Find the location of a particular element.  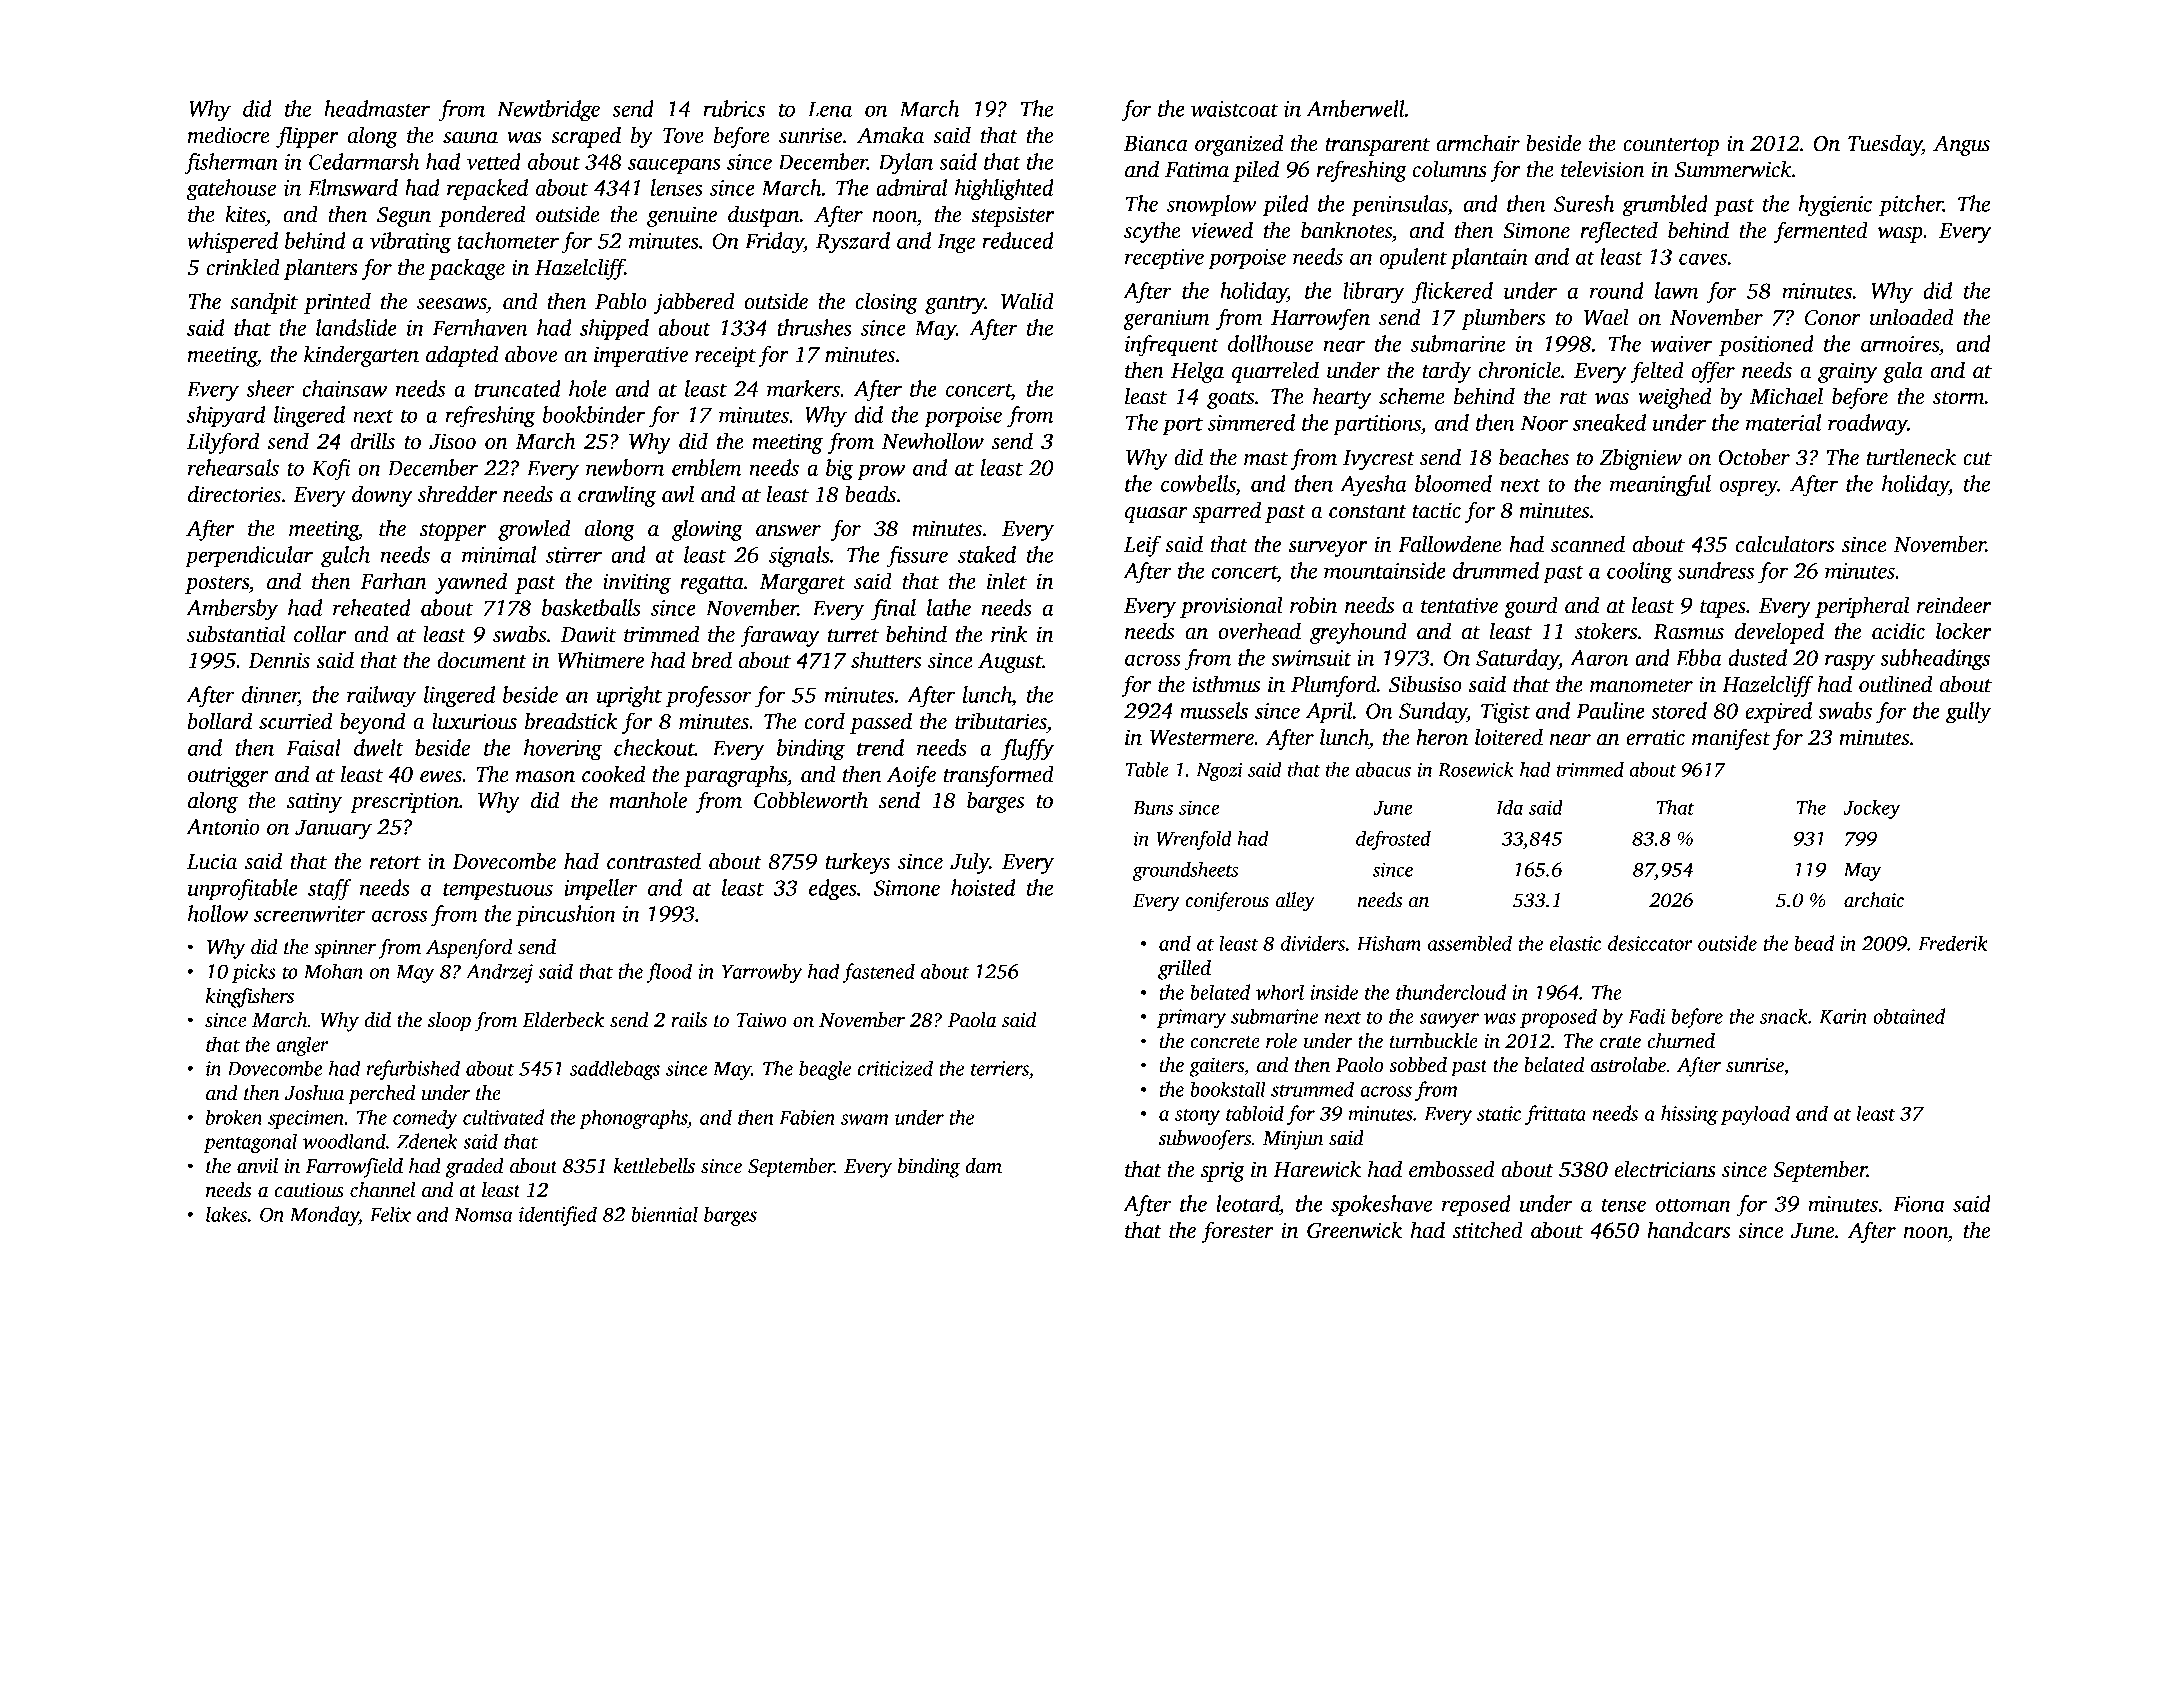

kindergarten is located at coordinates (361, 356).
